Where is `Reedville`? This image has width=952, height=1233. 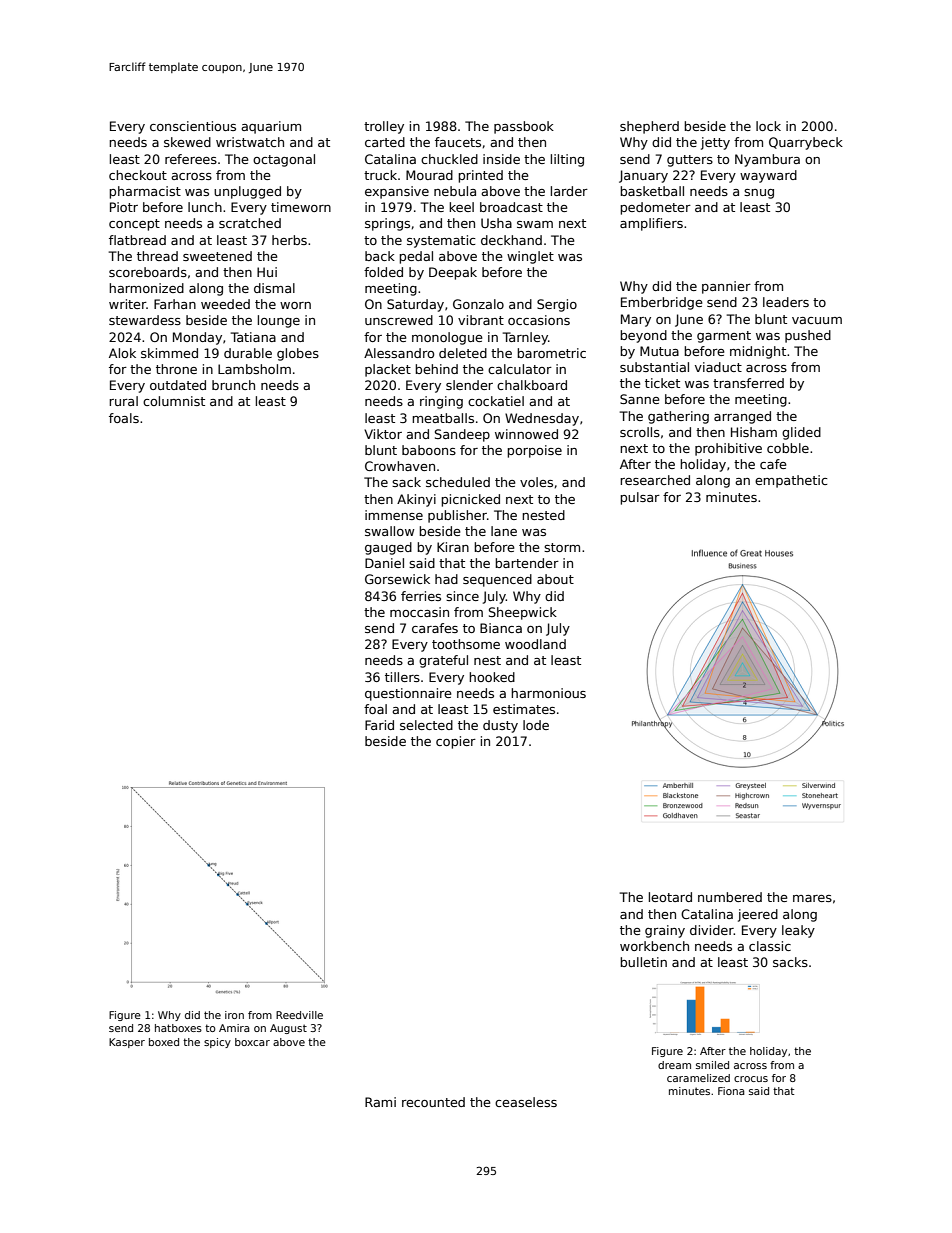
Reedville is located at coordinates (299, 1015).
